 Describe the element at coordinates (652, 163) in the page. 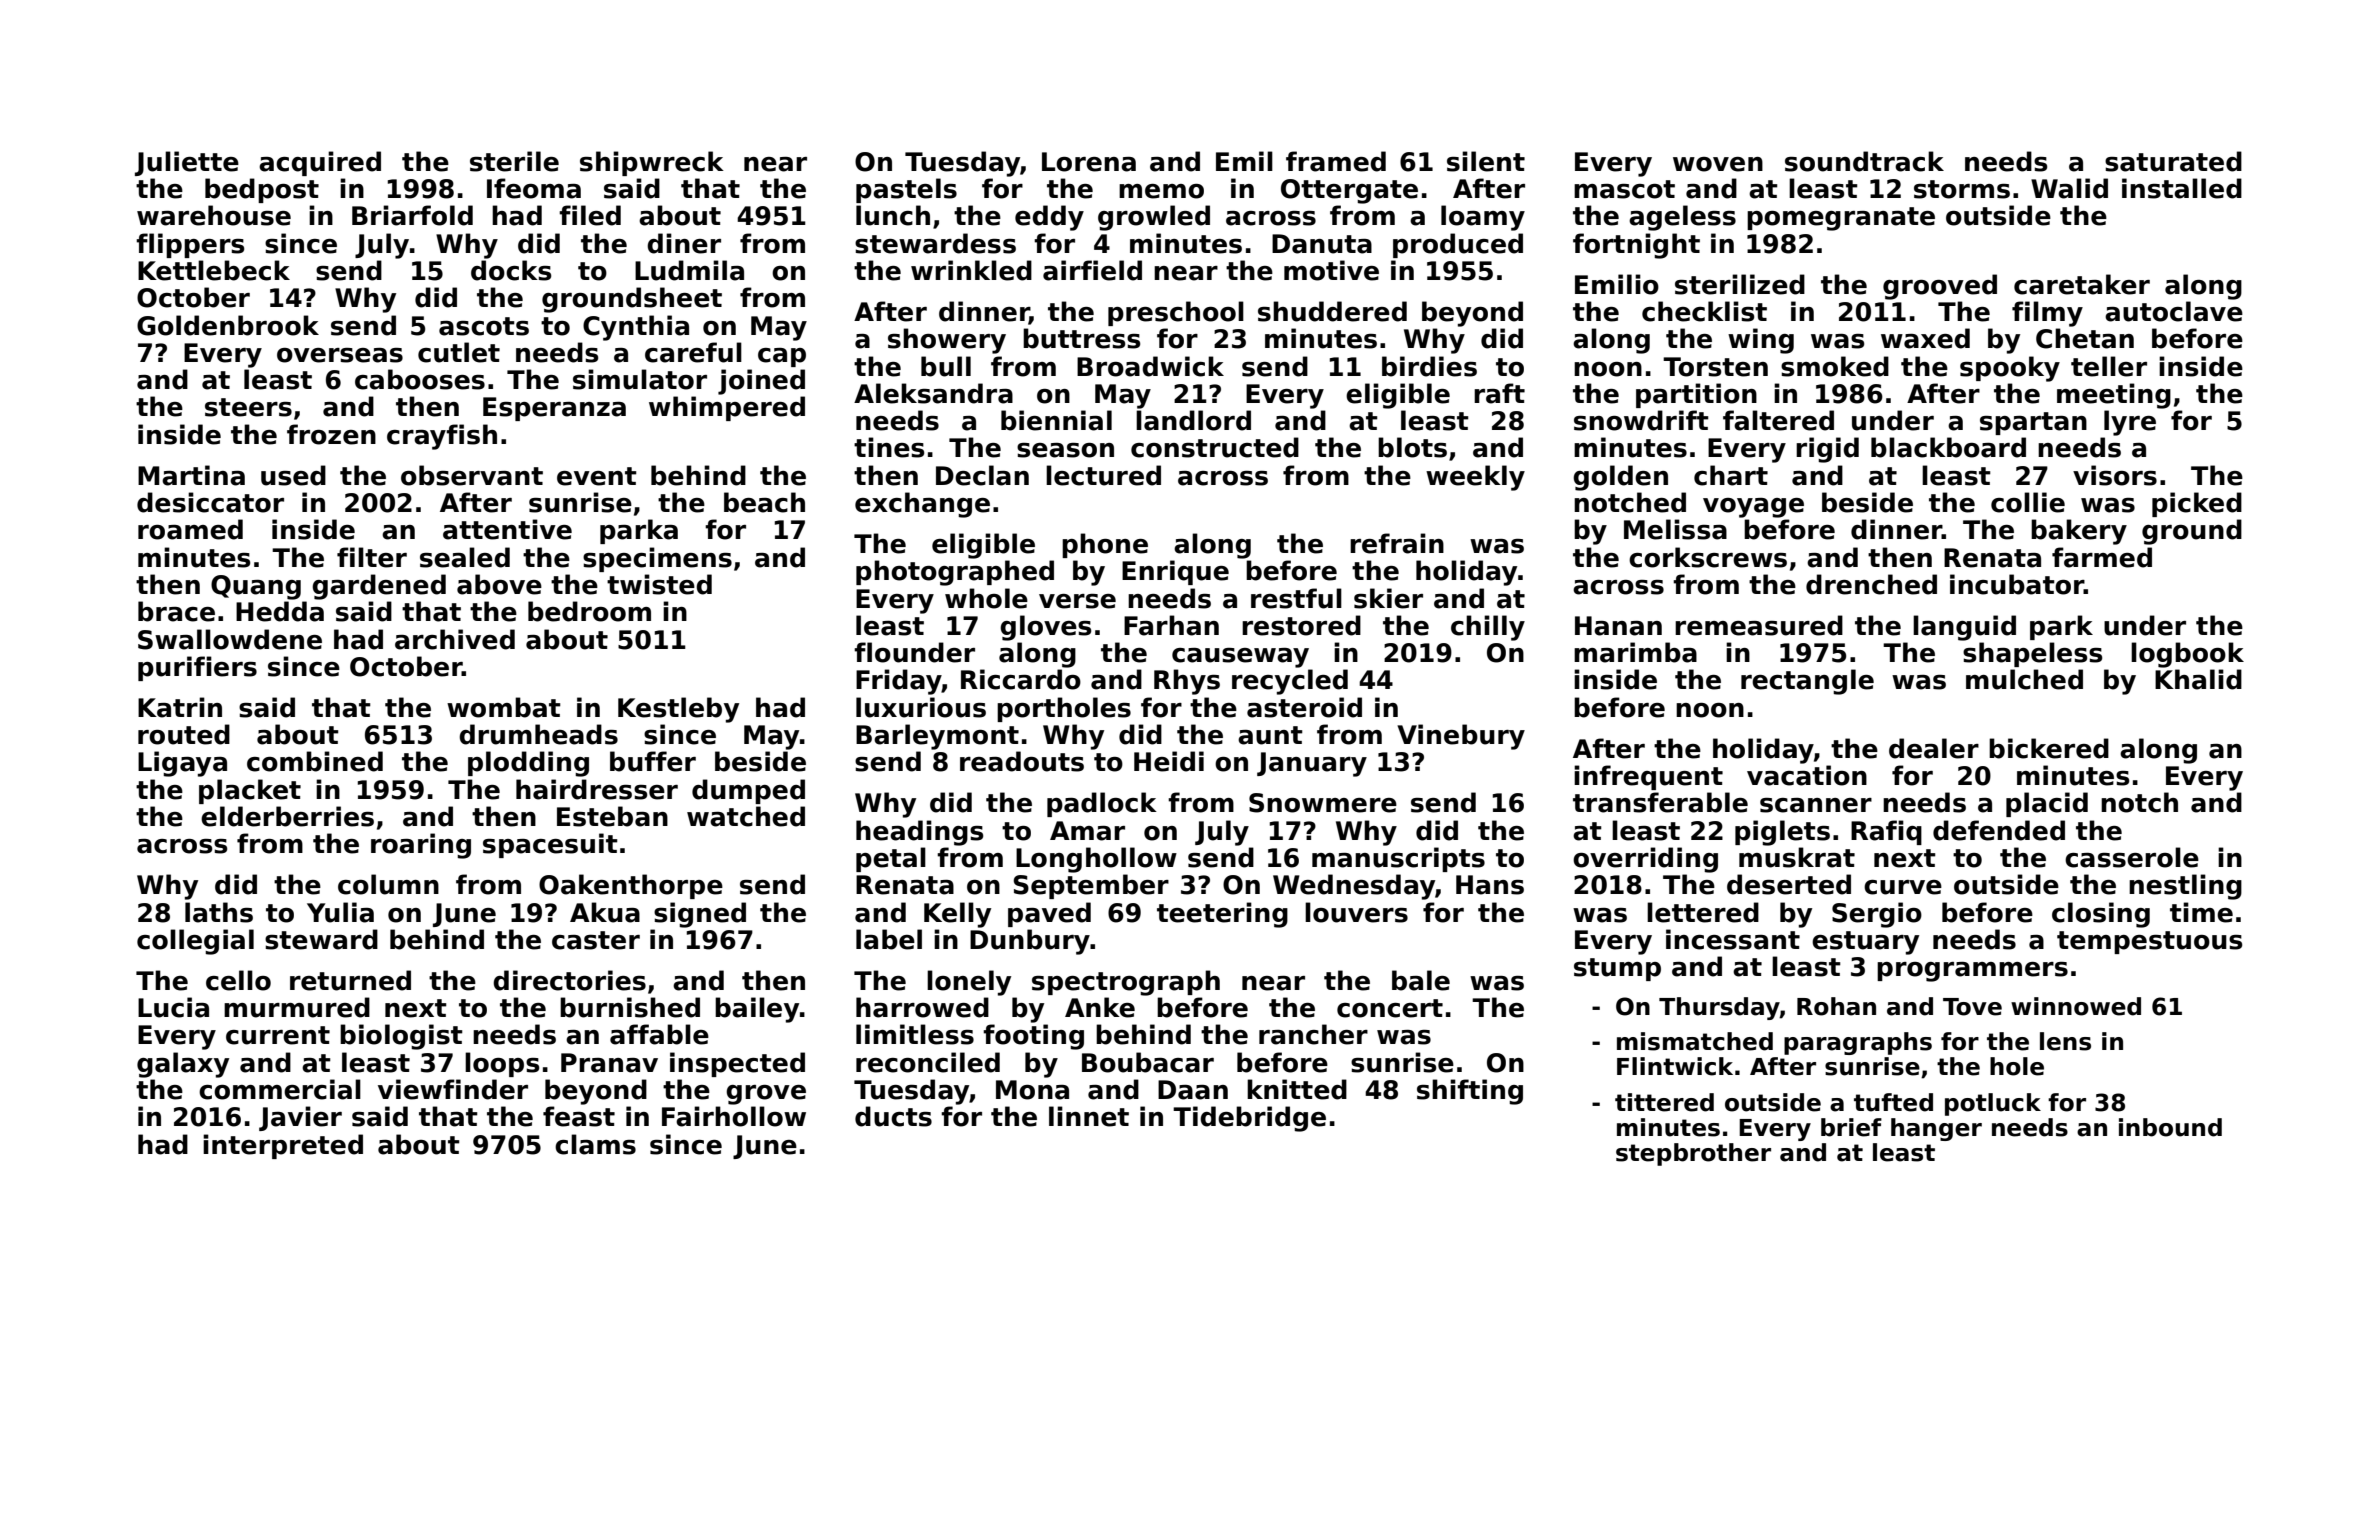

I see `shipwreck` at that location.
